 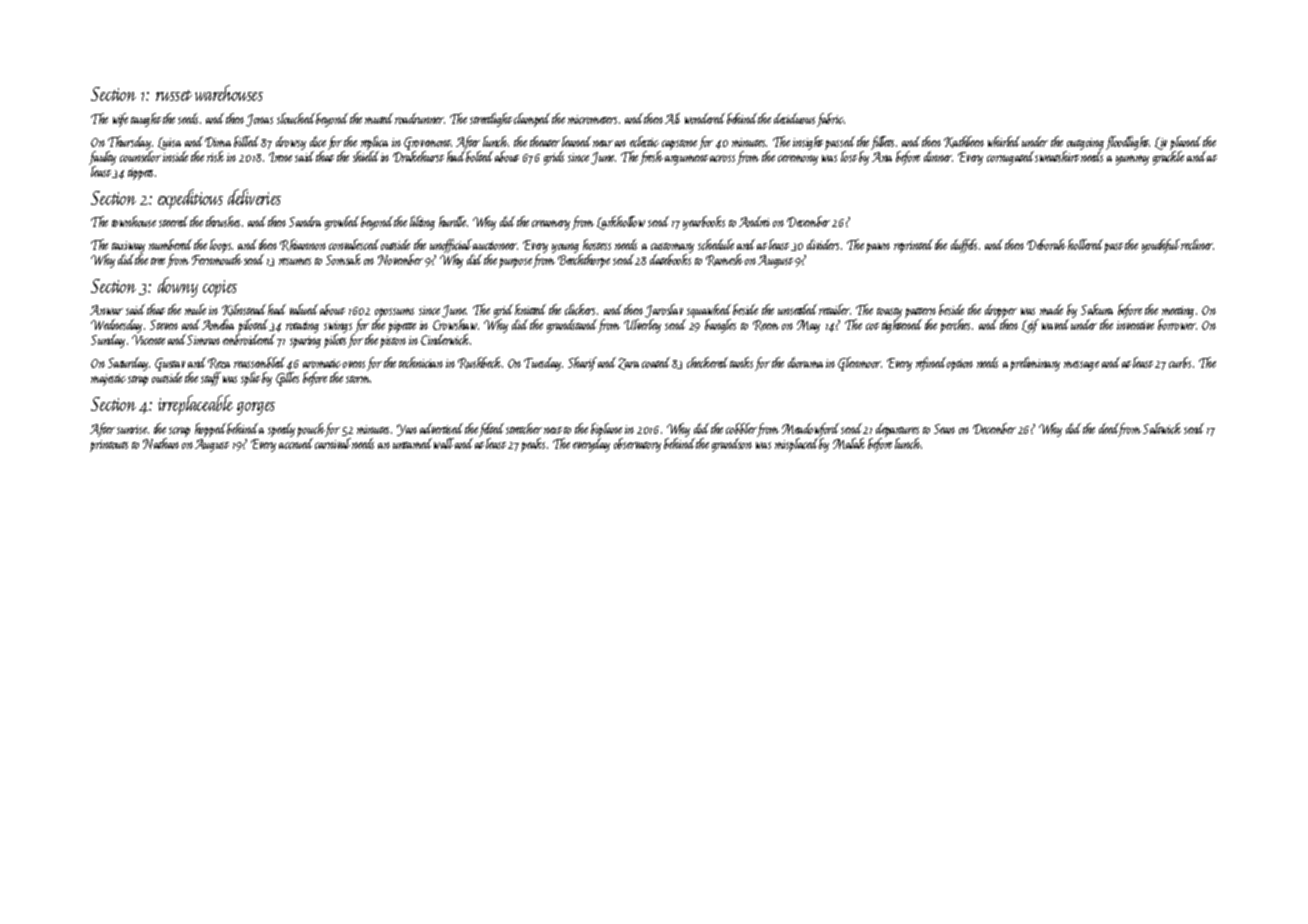 I want to click on micrometers, so click(x=592, y=119).
